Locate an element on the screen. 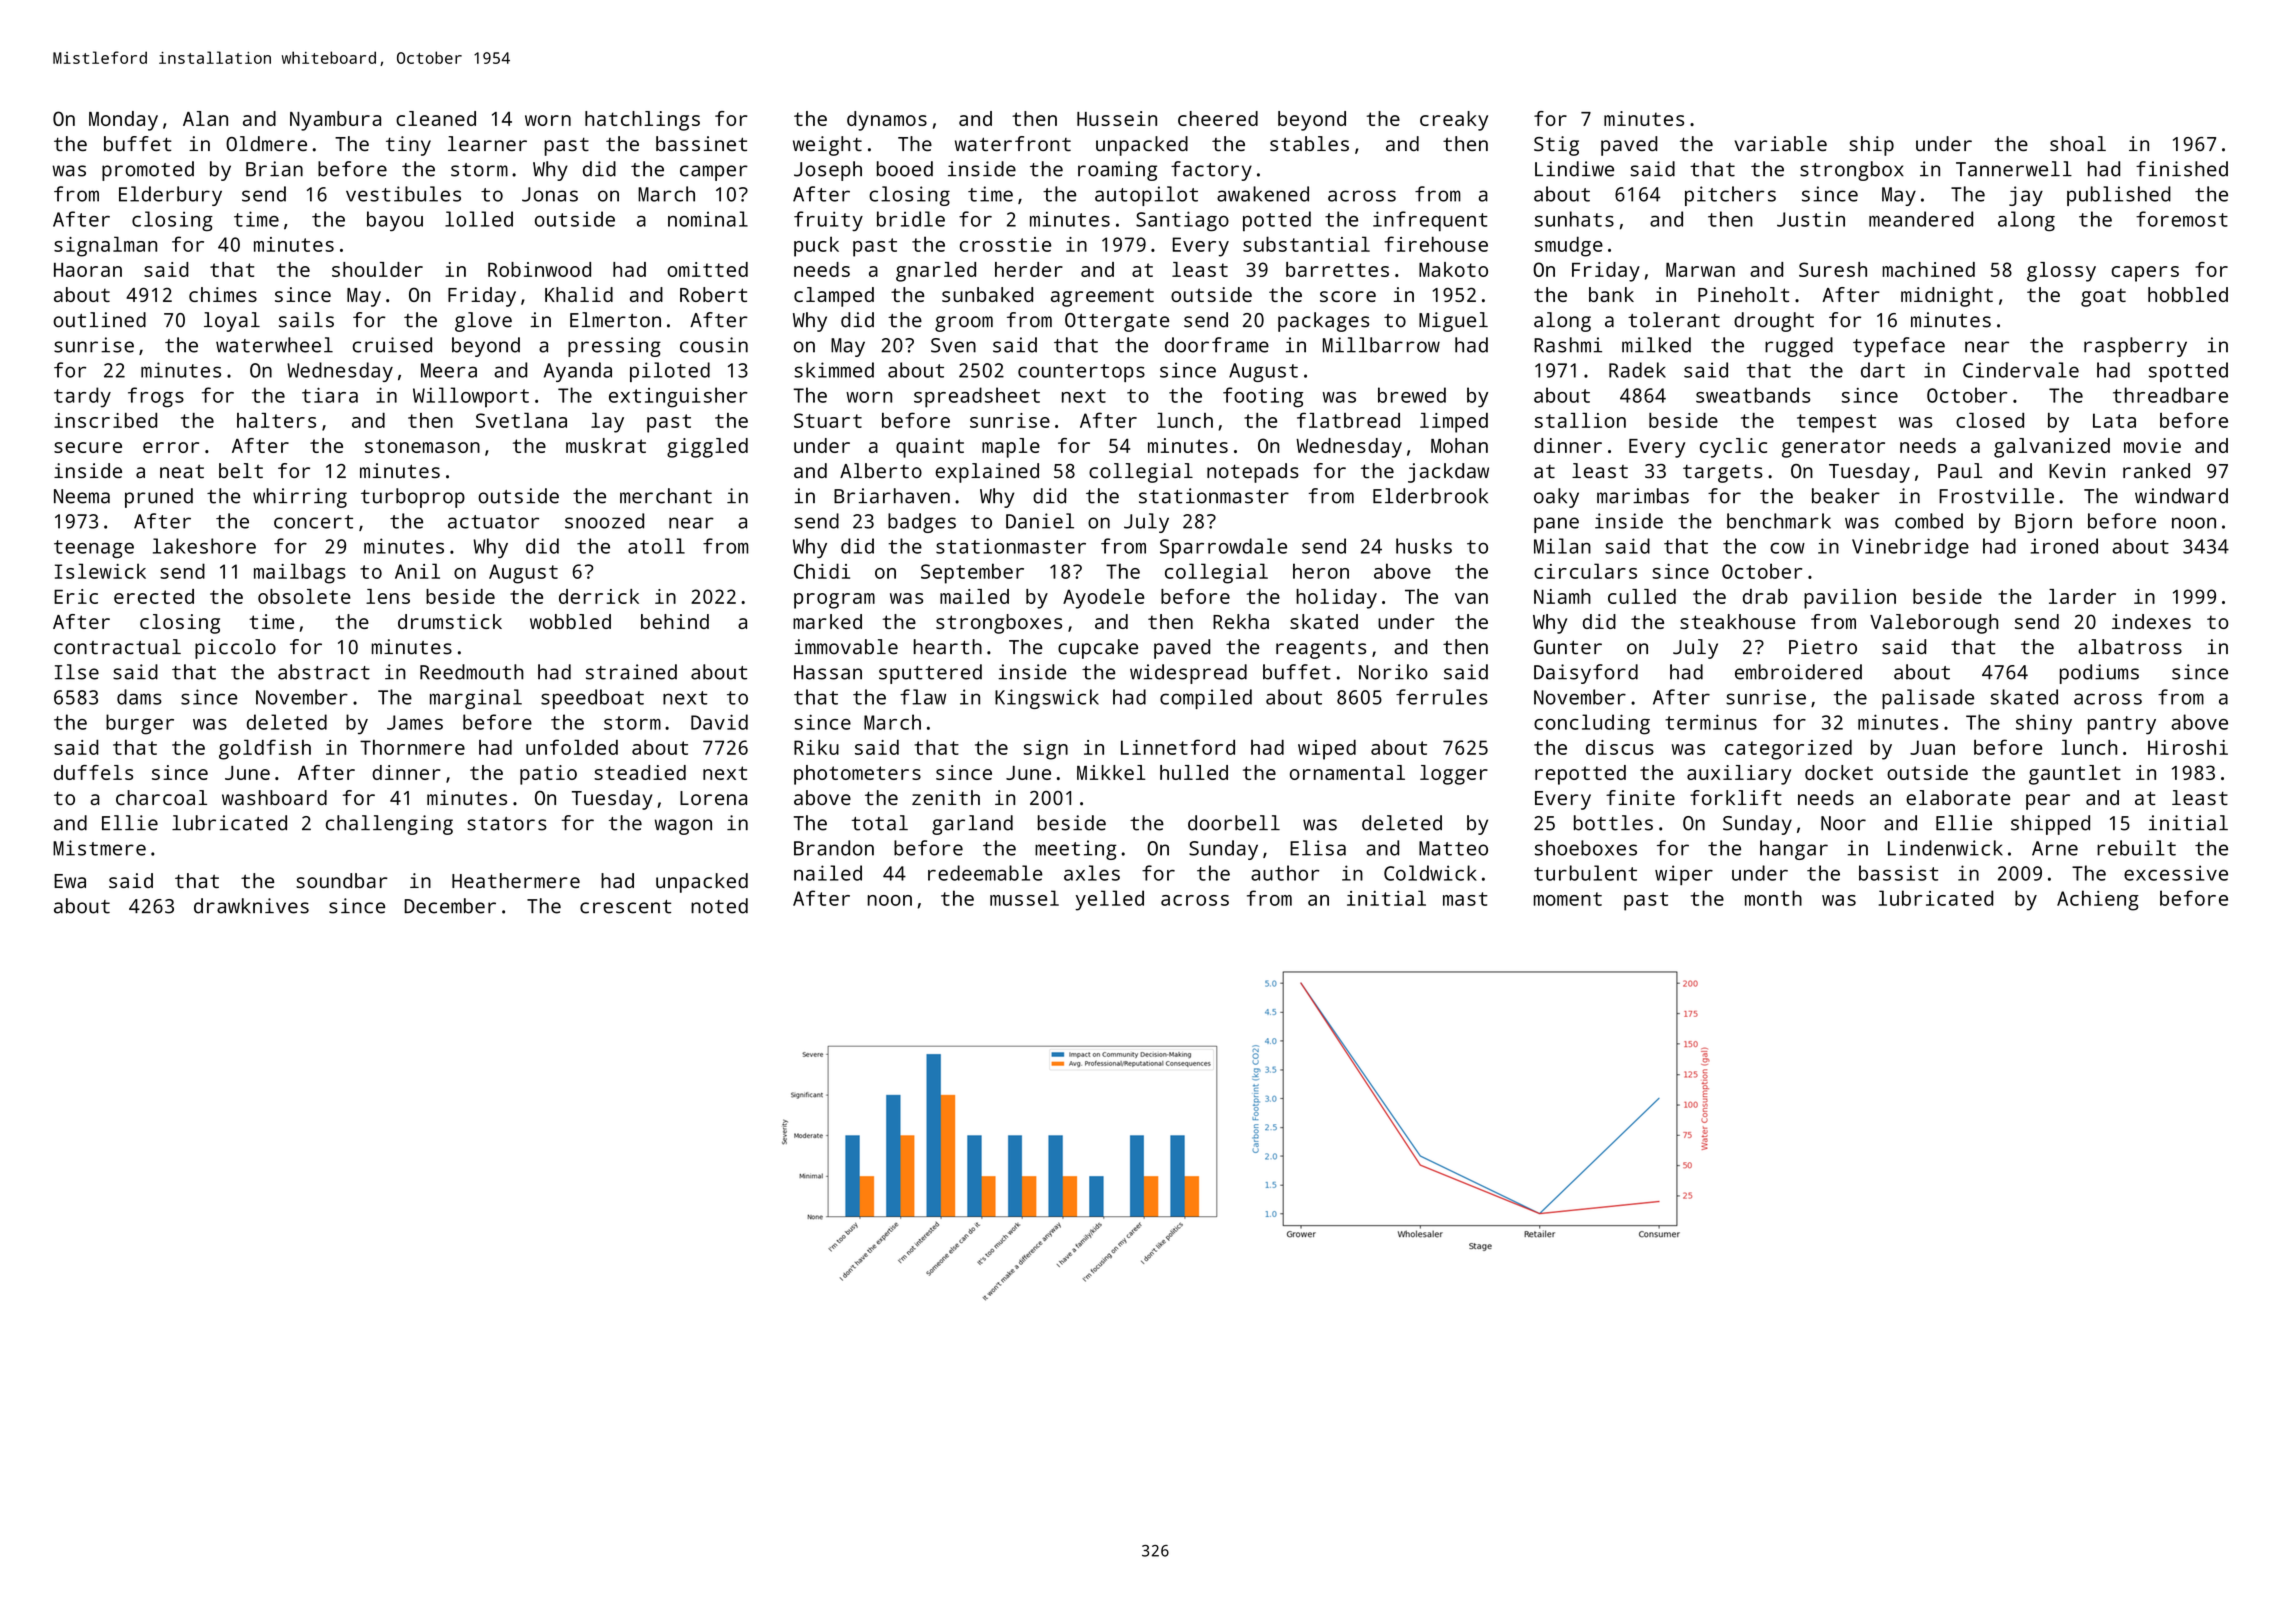  bottles is located at coordinates (1613, 823).
